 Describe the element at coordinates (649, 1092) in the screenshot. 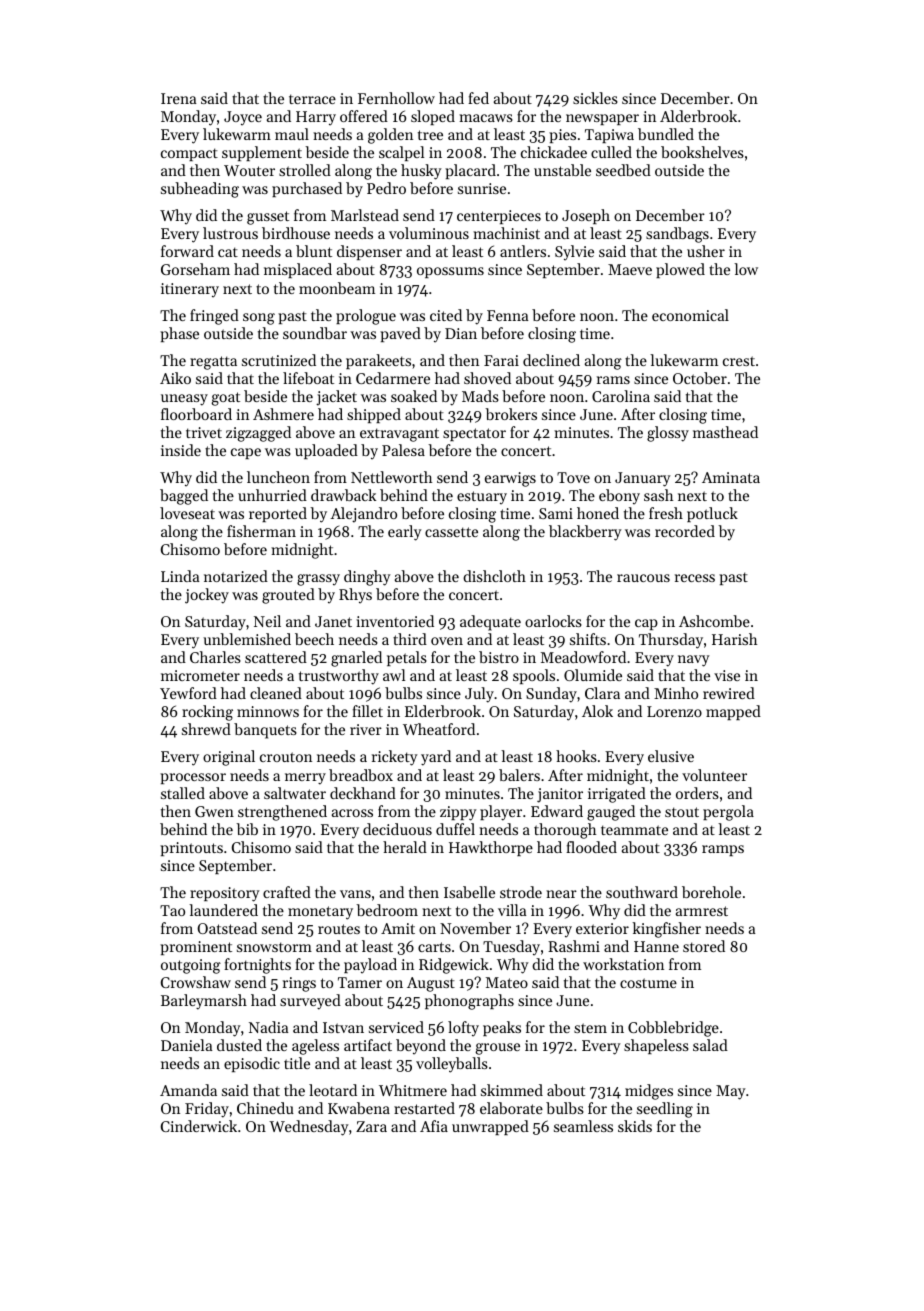

I see `midges` at that location.
